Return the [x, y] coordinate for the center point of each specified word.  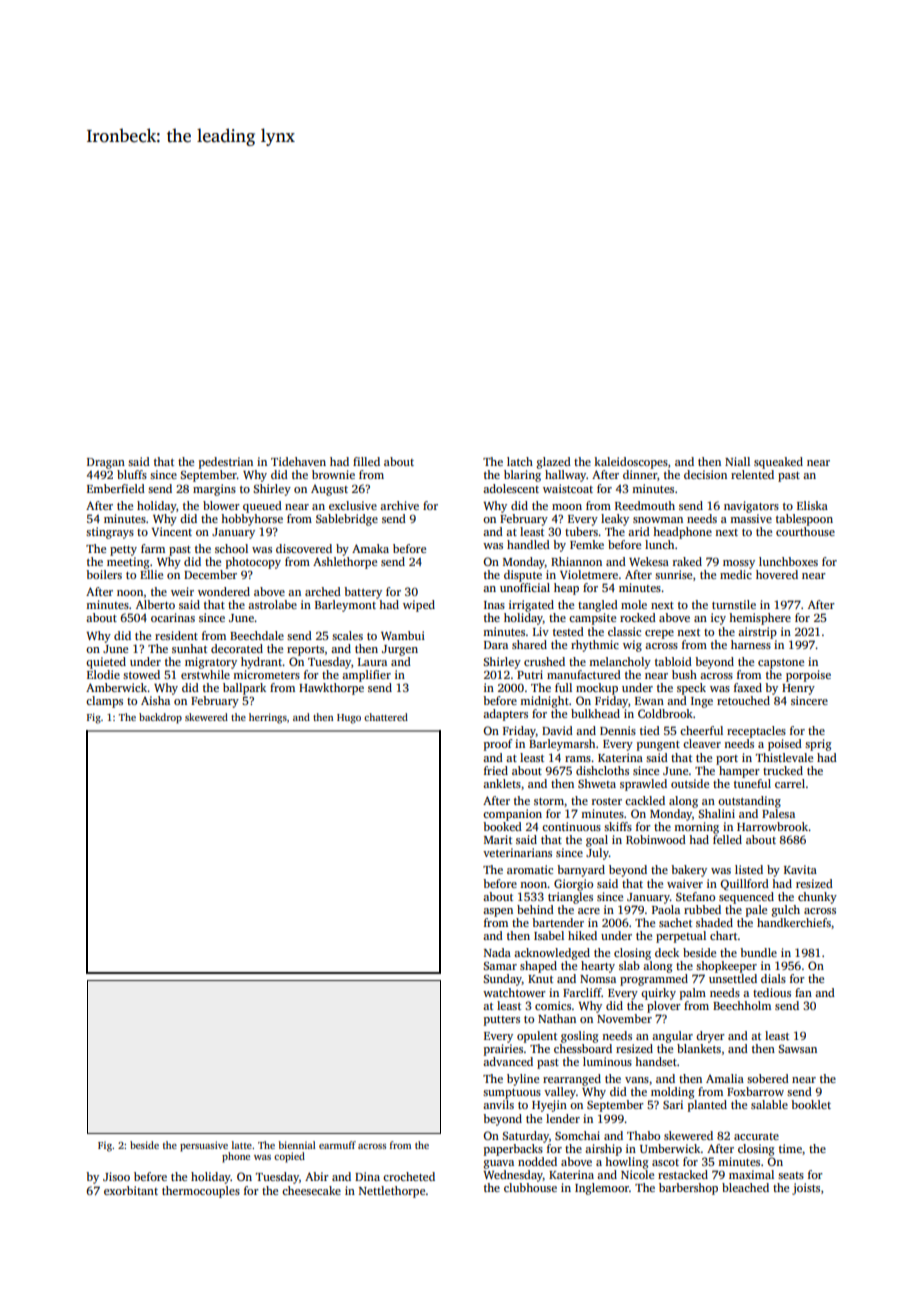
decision [705, 474]
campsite [592, 619]
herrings [268, 718]
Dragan [106, 463]
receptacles [756, 732]
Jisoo [116, 1176]
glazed [554, 463]
